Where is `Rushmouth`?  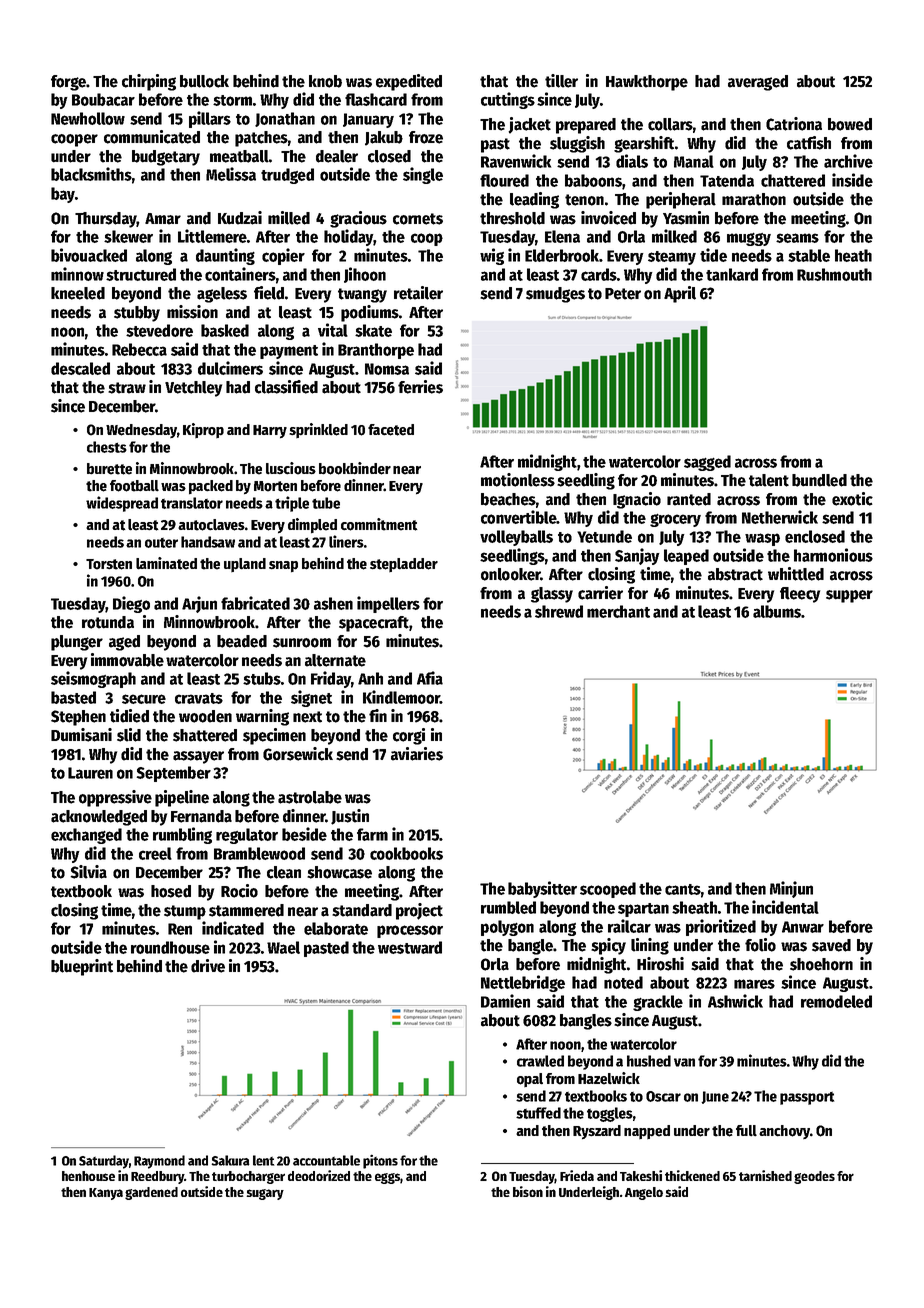
Rushmouth is located at coordinates (834, 274).
